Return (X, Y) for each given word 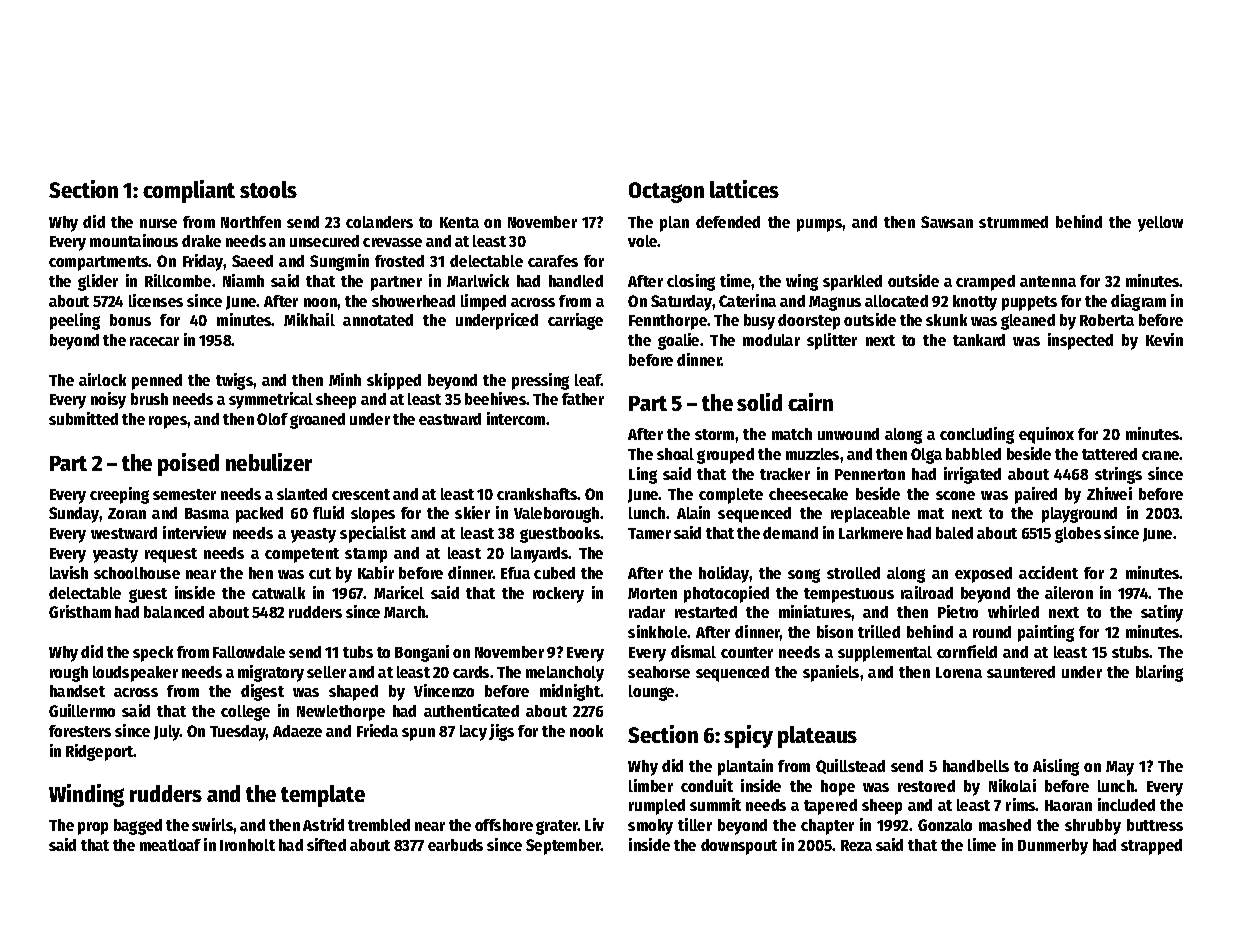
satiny (1162, 613)
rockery (558, 595)
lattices (744, 189)
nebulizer (269, 462)
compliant (189, 191)
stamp (366, 555)
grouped (725, 456)
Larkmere (871, 533)
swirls (212, 824)
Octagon (666, 192)
